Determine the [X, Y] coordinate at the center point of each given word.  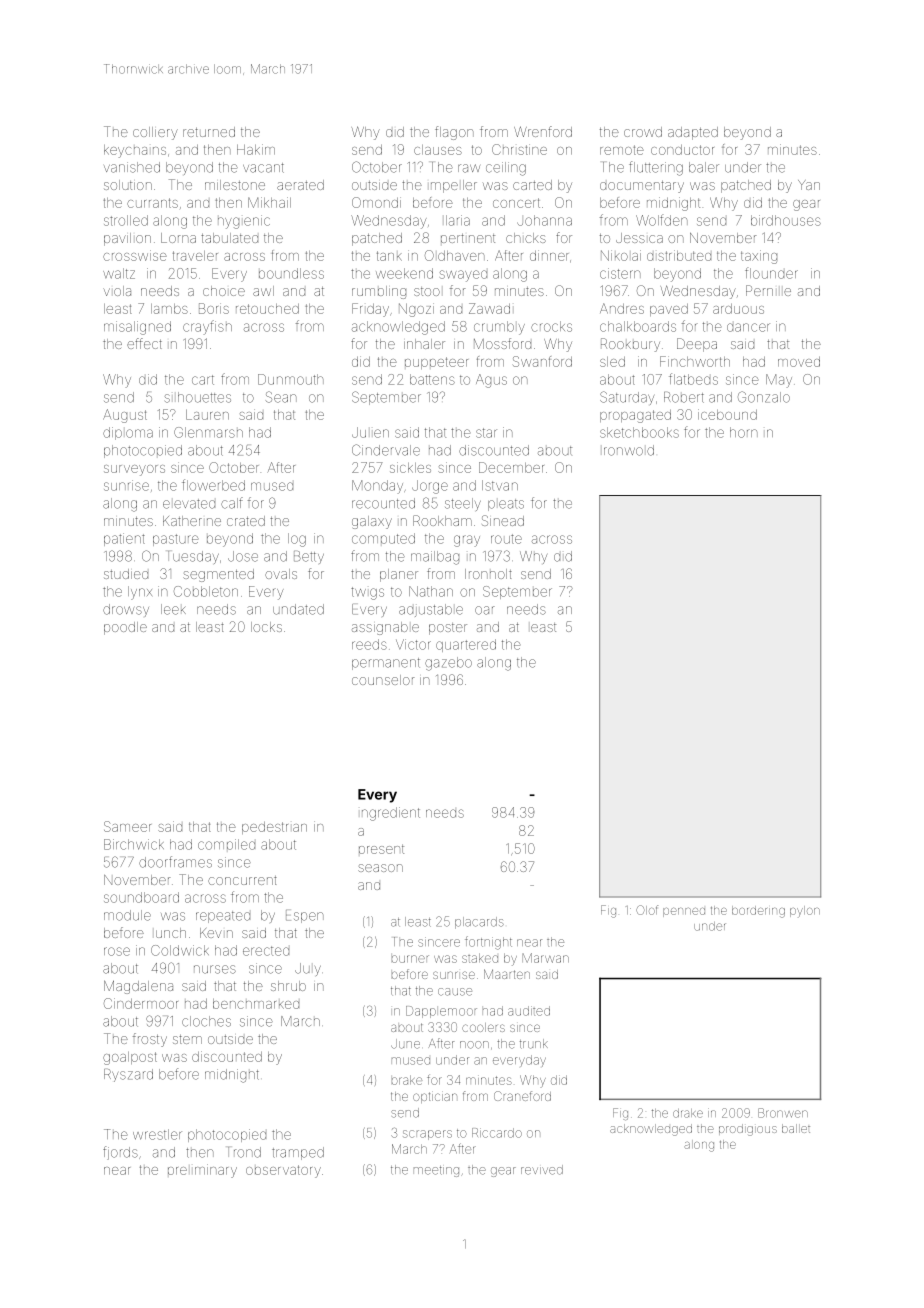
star [486, 433]
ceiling [506, 169]
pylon [805, 911]
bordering [758, 912]
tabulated [229, 238]
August [125, 416]
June [405, 1044]
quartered [466, 645]
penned [684, 912]
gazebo [448, 664]
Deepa [697, 345]
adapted [693, 133]
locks [266, 627]
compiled [226, 844]
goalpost [130, 1058]
